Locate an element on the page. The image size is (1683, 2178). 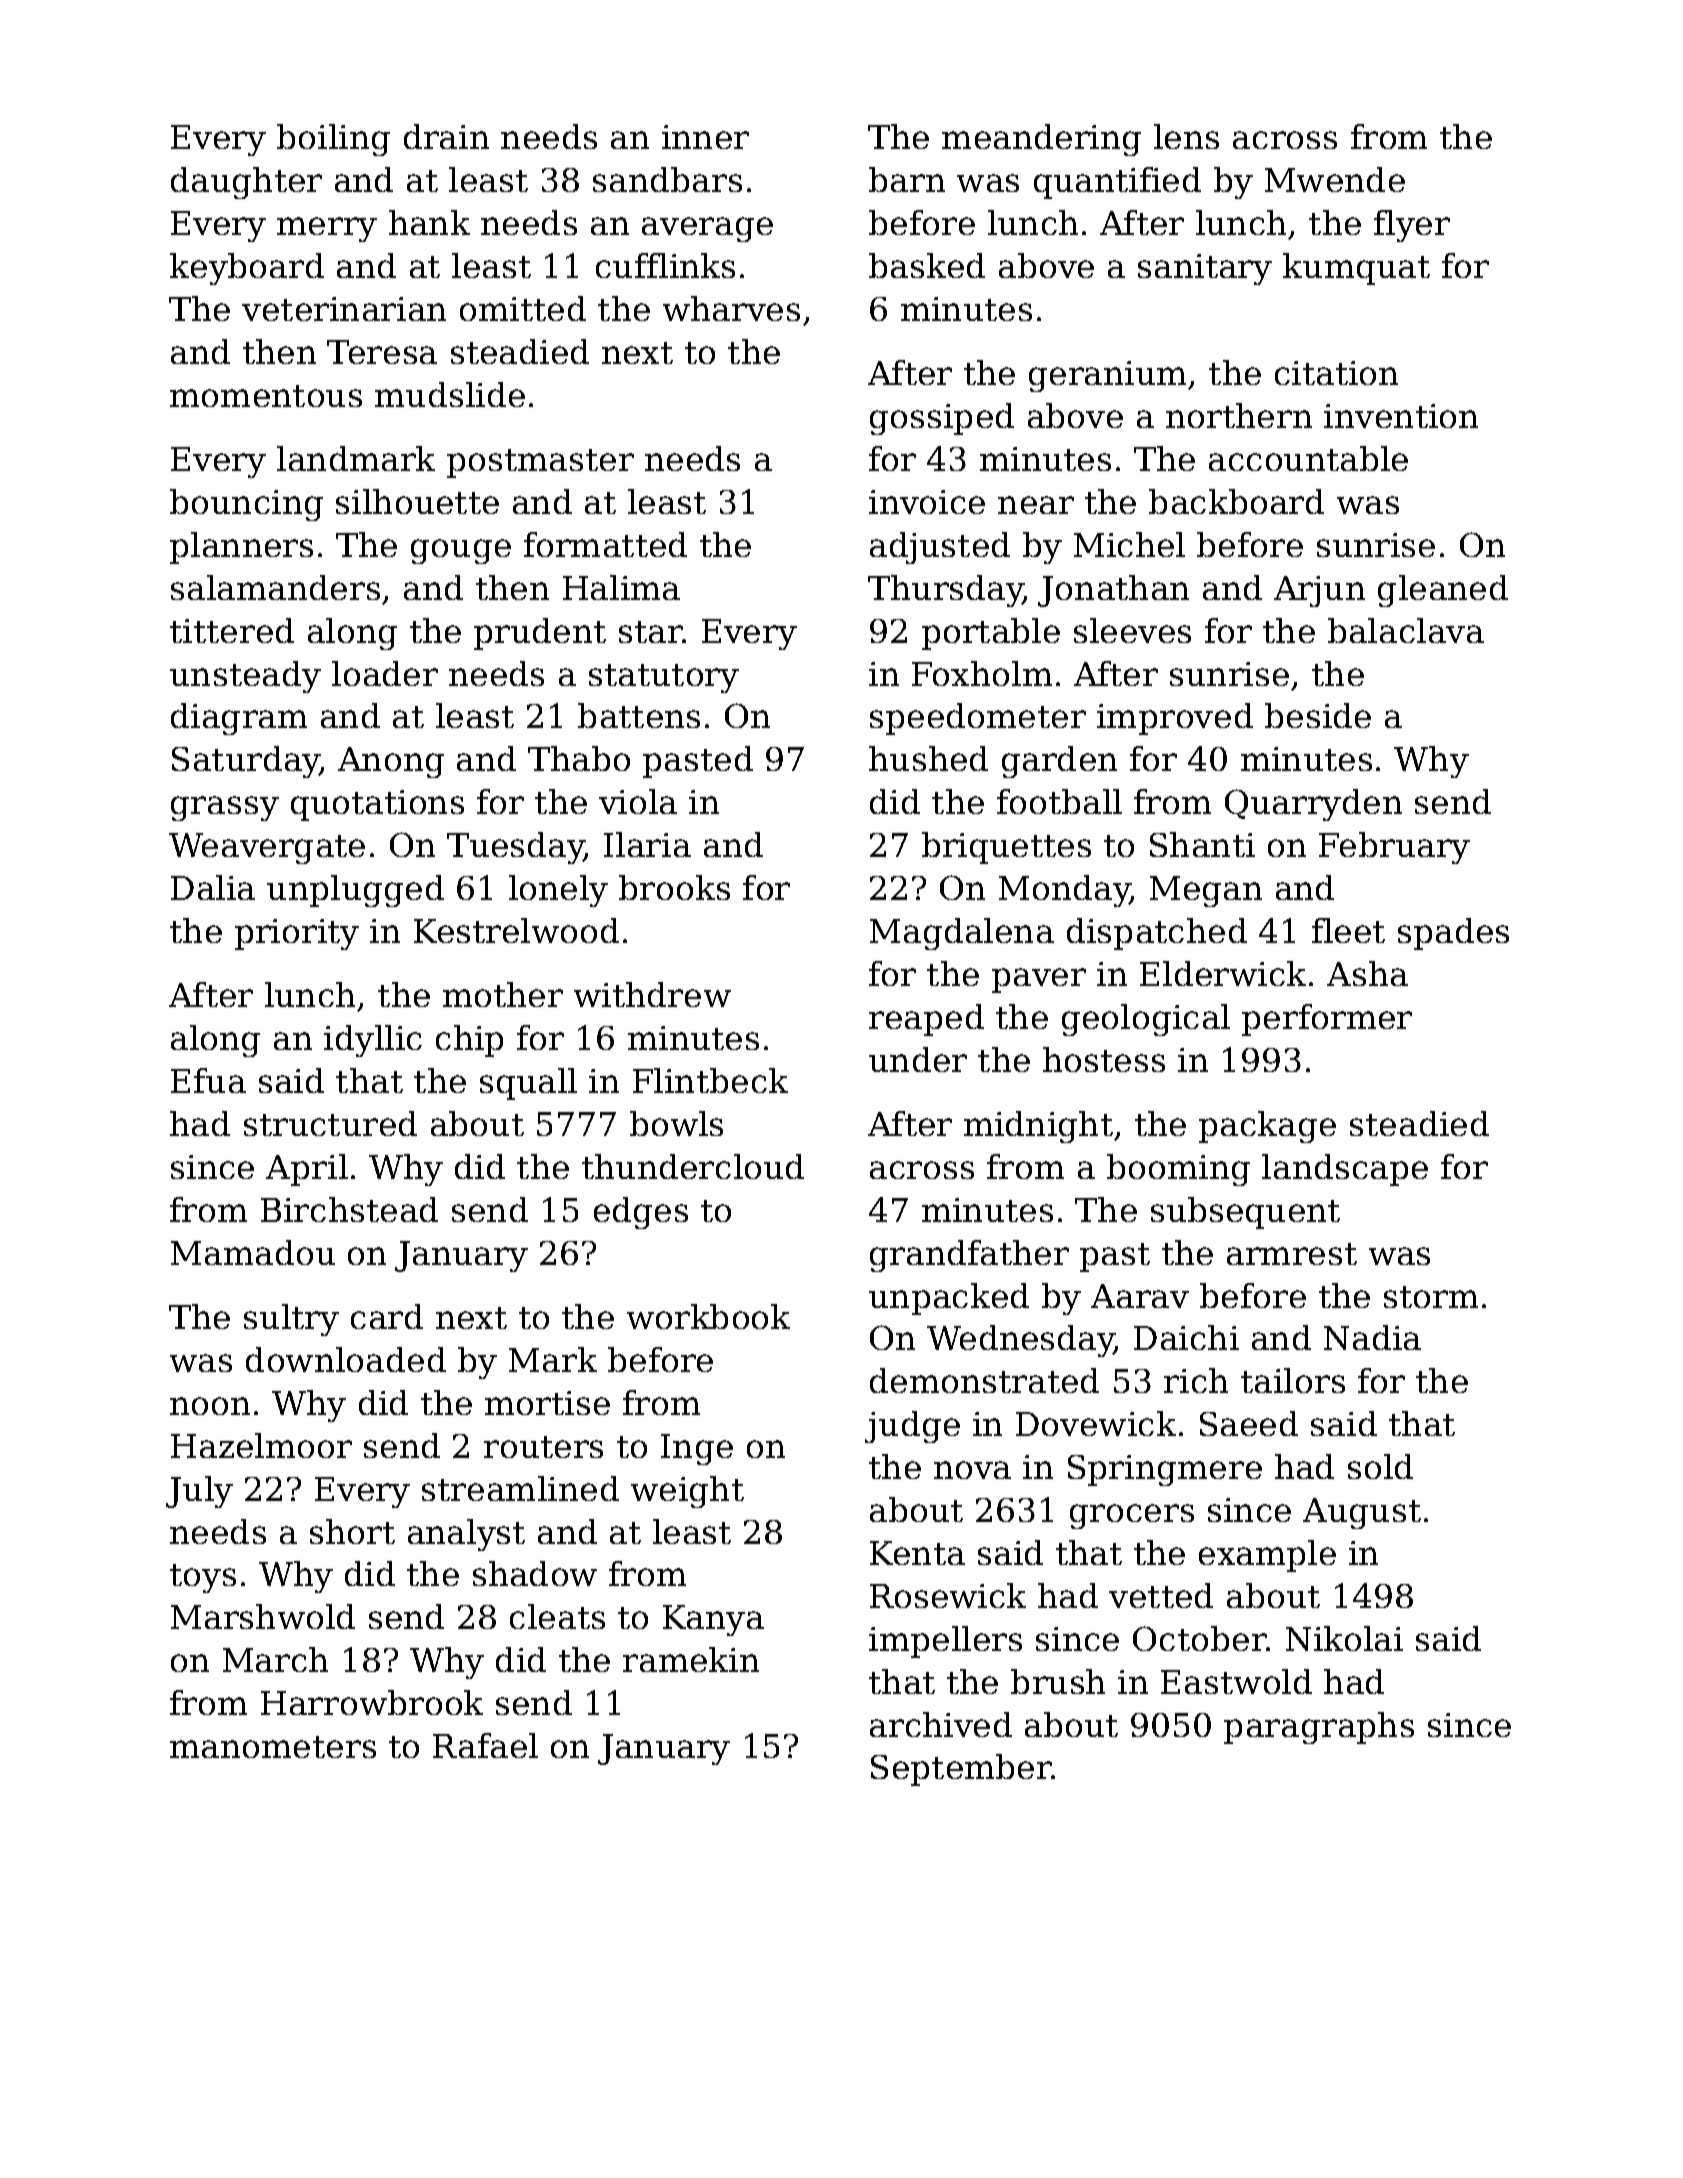
viola is located at coordinates (638, 801).
